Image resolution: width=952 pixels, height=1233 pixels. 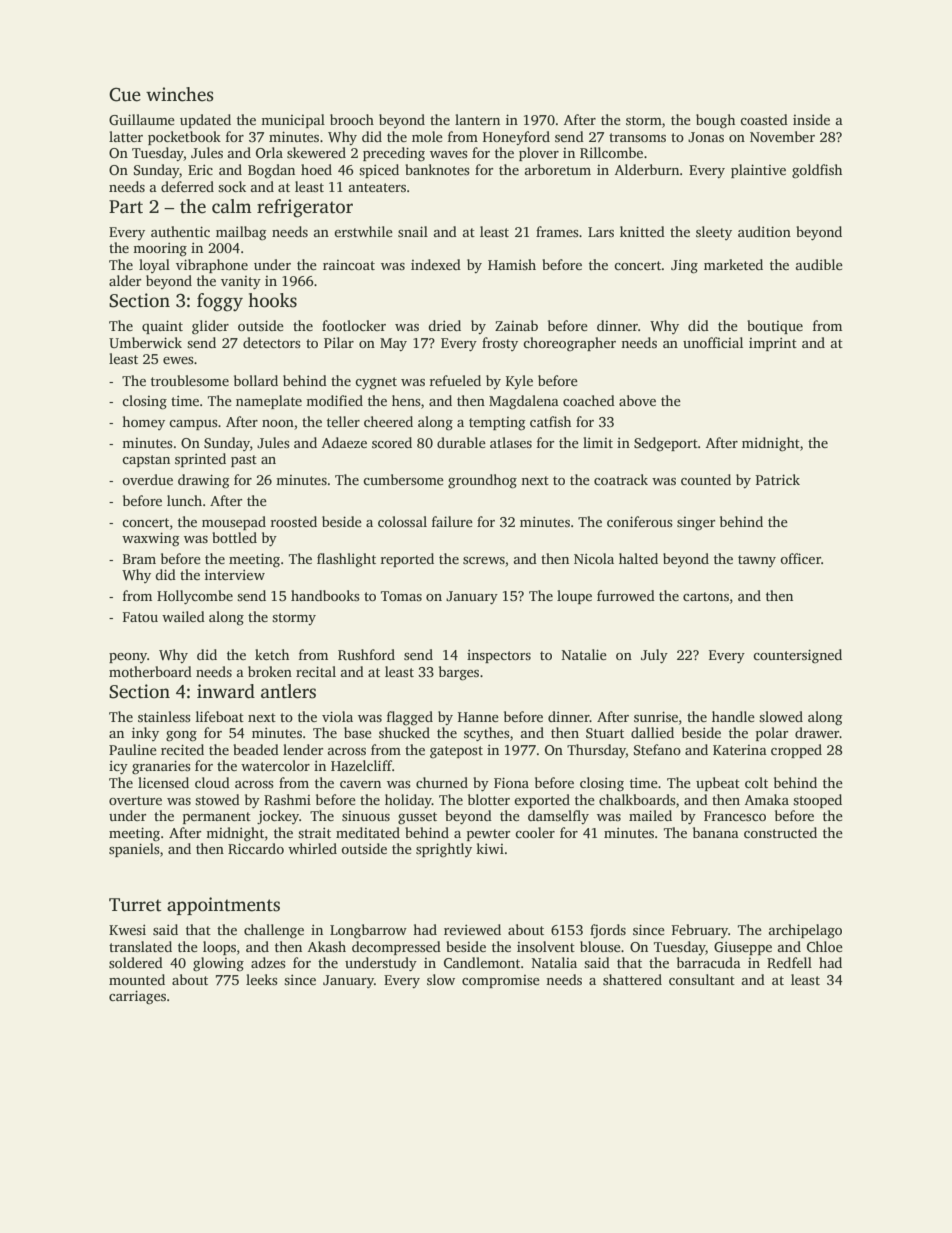 What do you see at coordinates (125, 94) in the screenshot?
I see `Cue` at bounding box center [125, 94].
